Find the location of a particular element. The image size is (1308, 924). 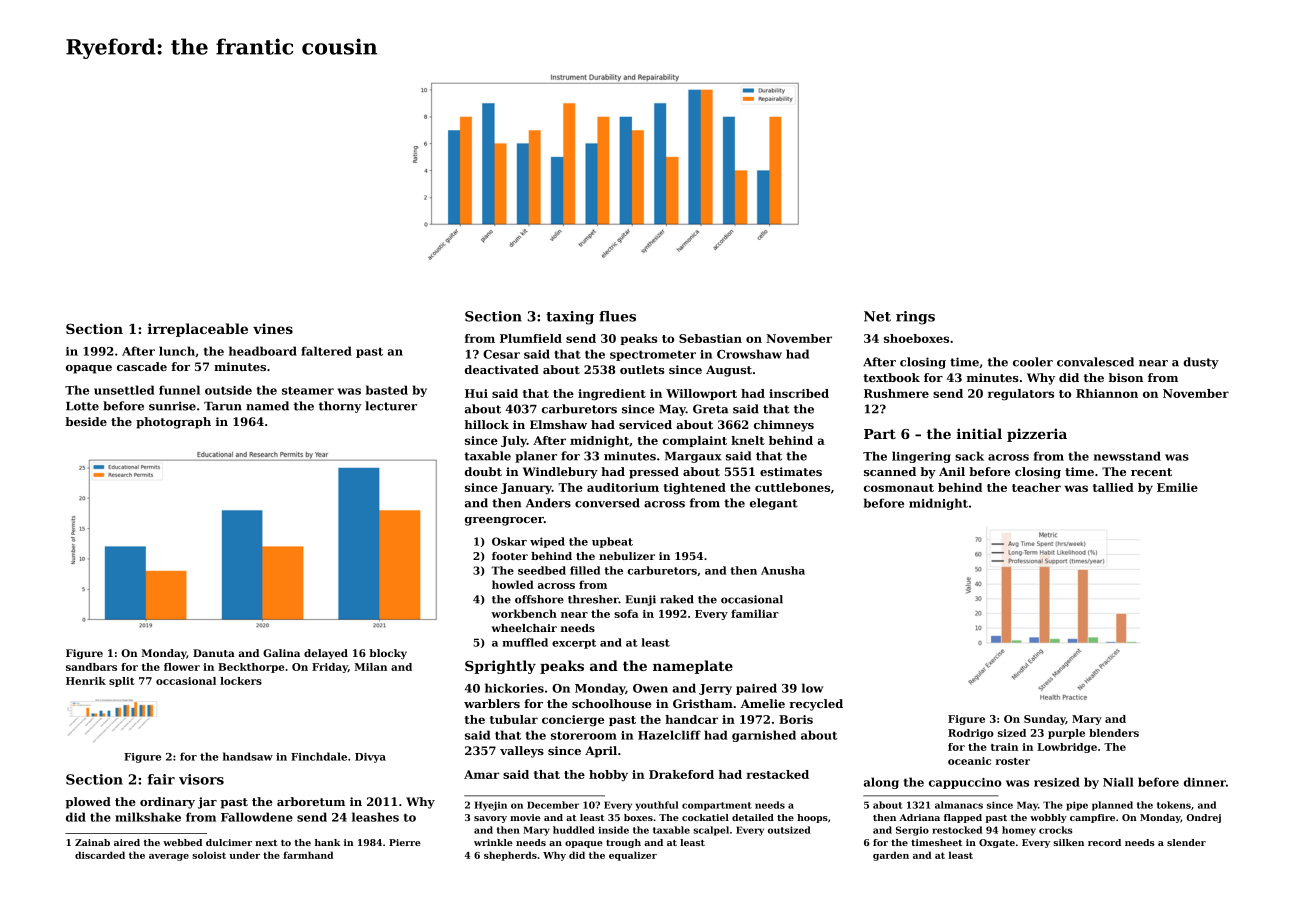

hickories is located at coordinates (514, 688).
